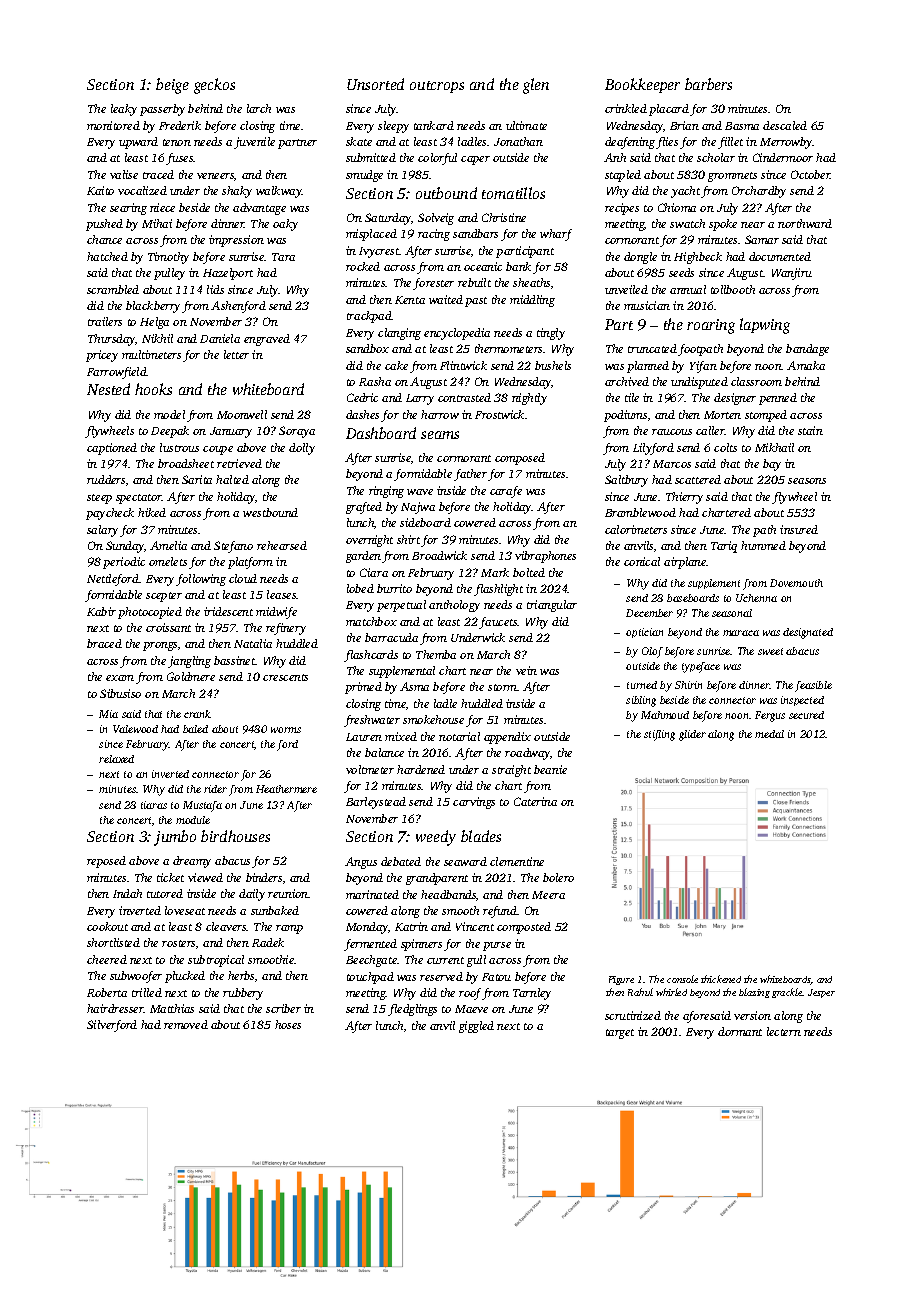 Image resolution: width=924 pixels, height=1308 pixels. What do you see at coordinates (127, 893) in the image?
I see `Indah` at bounding box center [127, 893].
